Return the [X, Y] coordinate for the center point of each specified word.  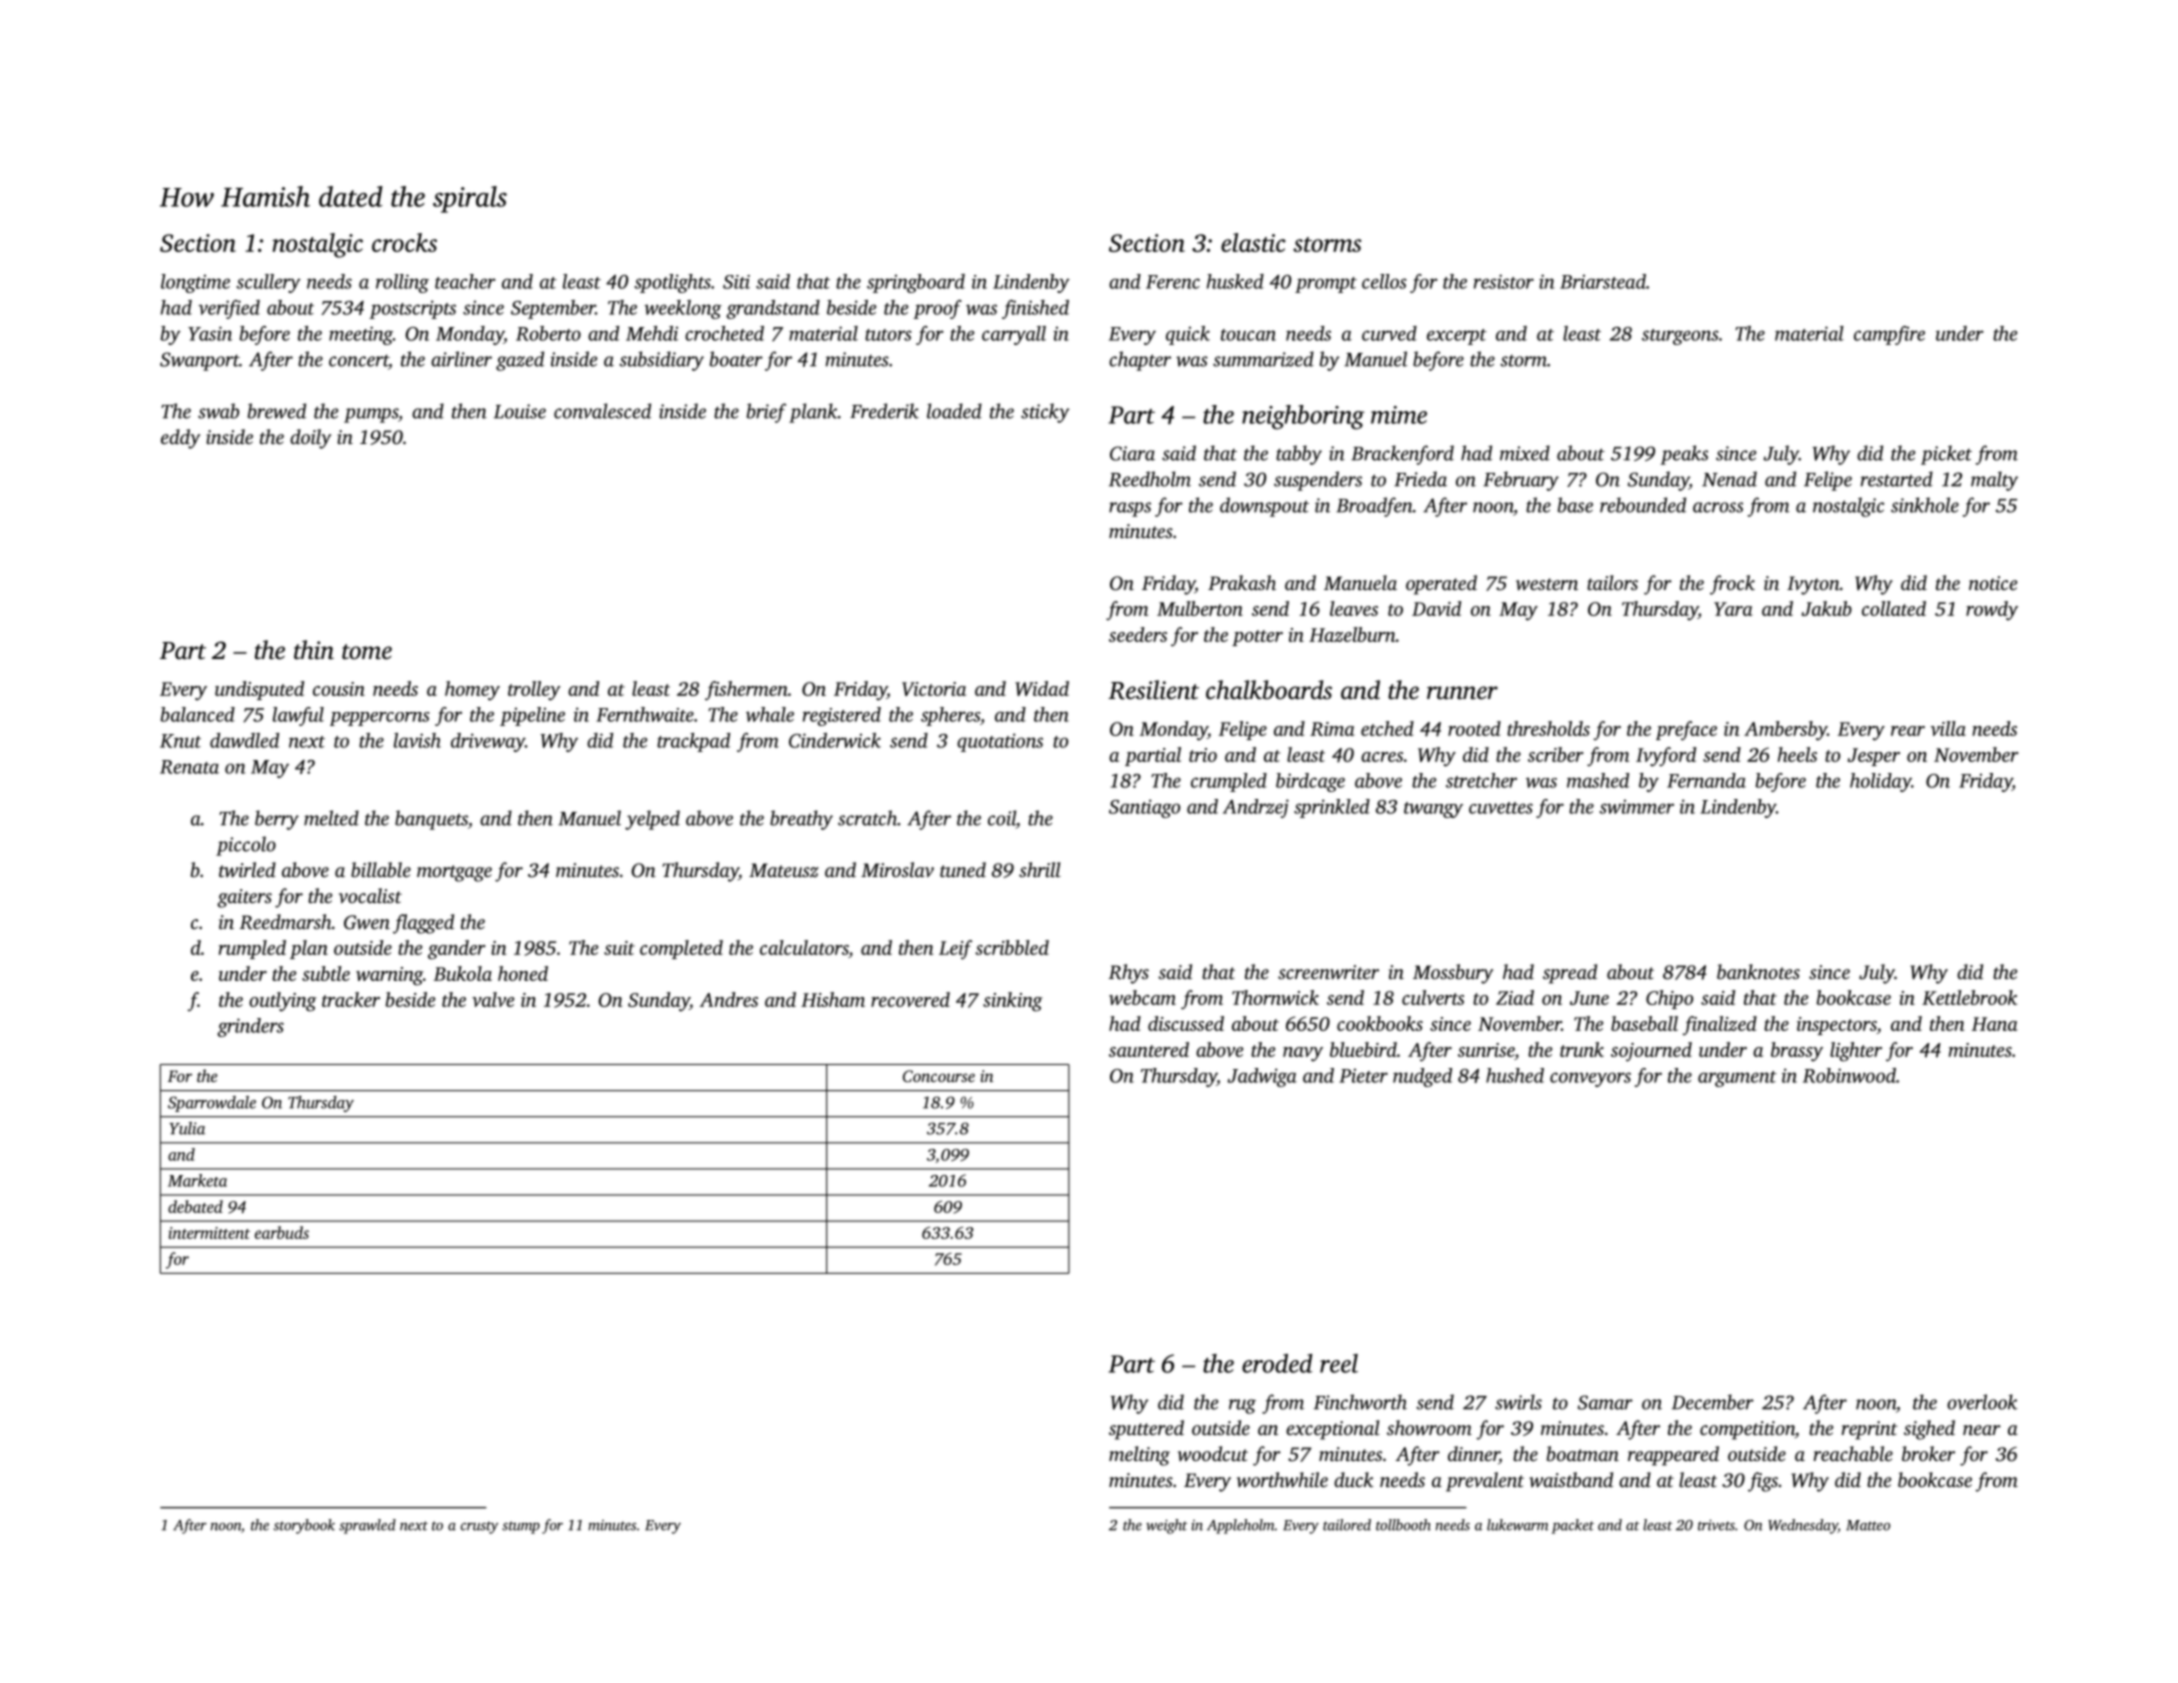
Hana [1994, 1024]
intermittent [209, 1233]
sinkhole [1925, 505]
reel [1339, 1363]
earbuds [282, 1232]
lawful [298, 716]
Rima [1332, 729]
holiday [1881, 782]
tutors [888, 335]
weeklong [683, 309]
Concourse [939, 1076]
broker [1928, 1453]
